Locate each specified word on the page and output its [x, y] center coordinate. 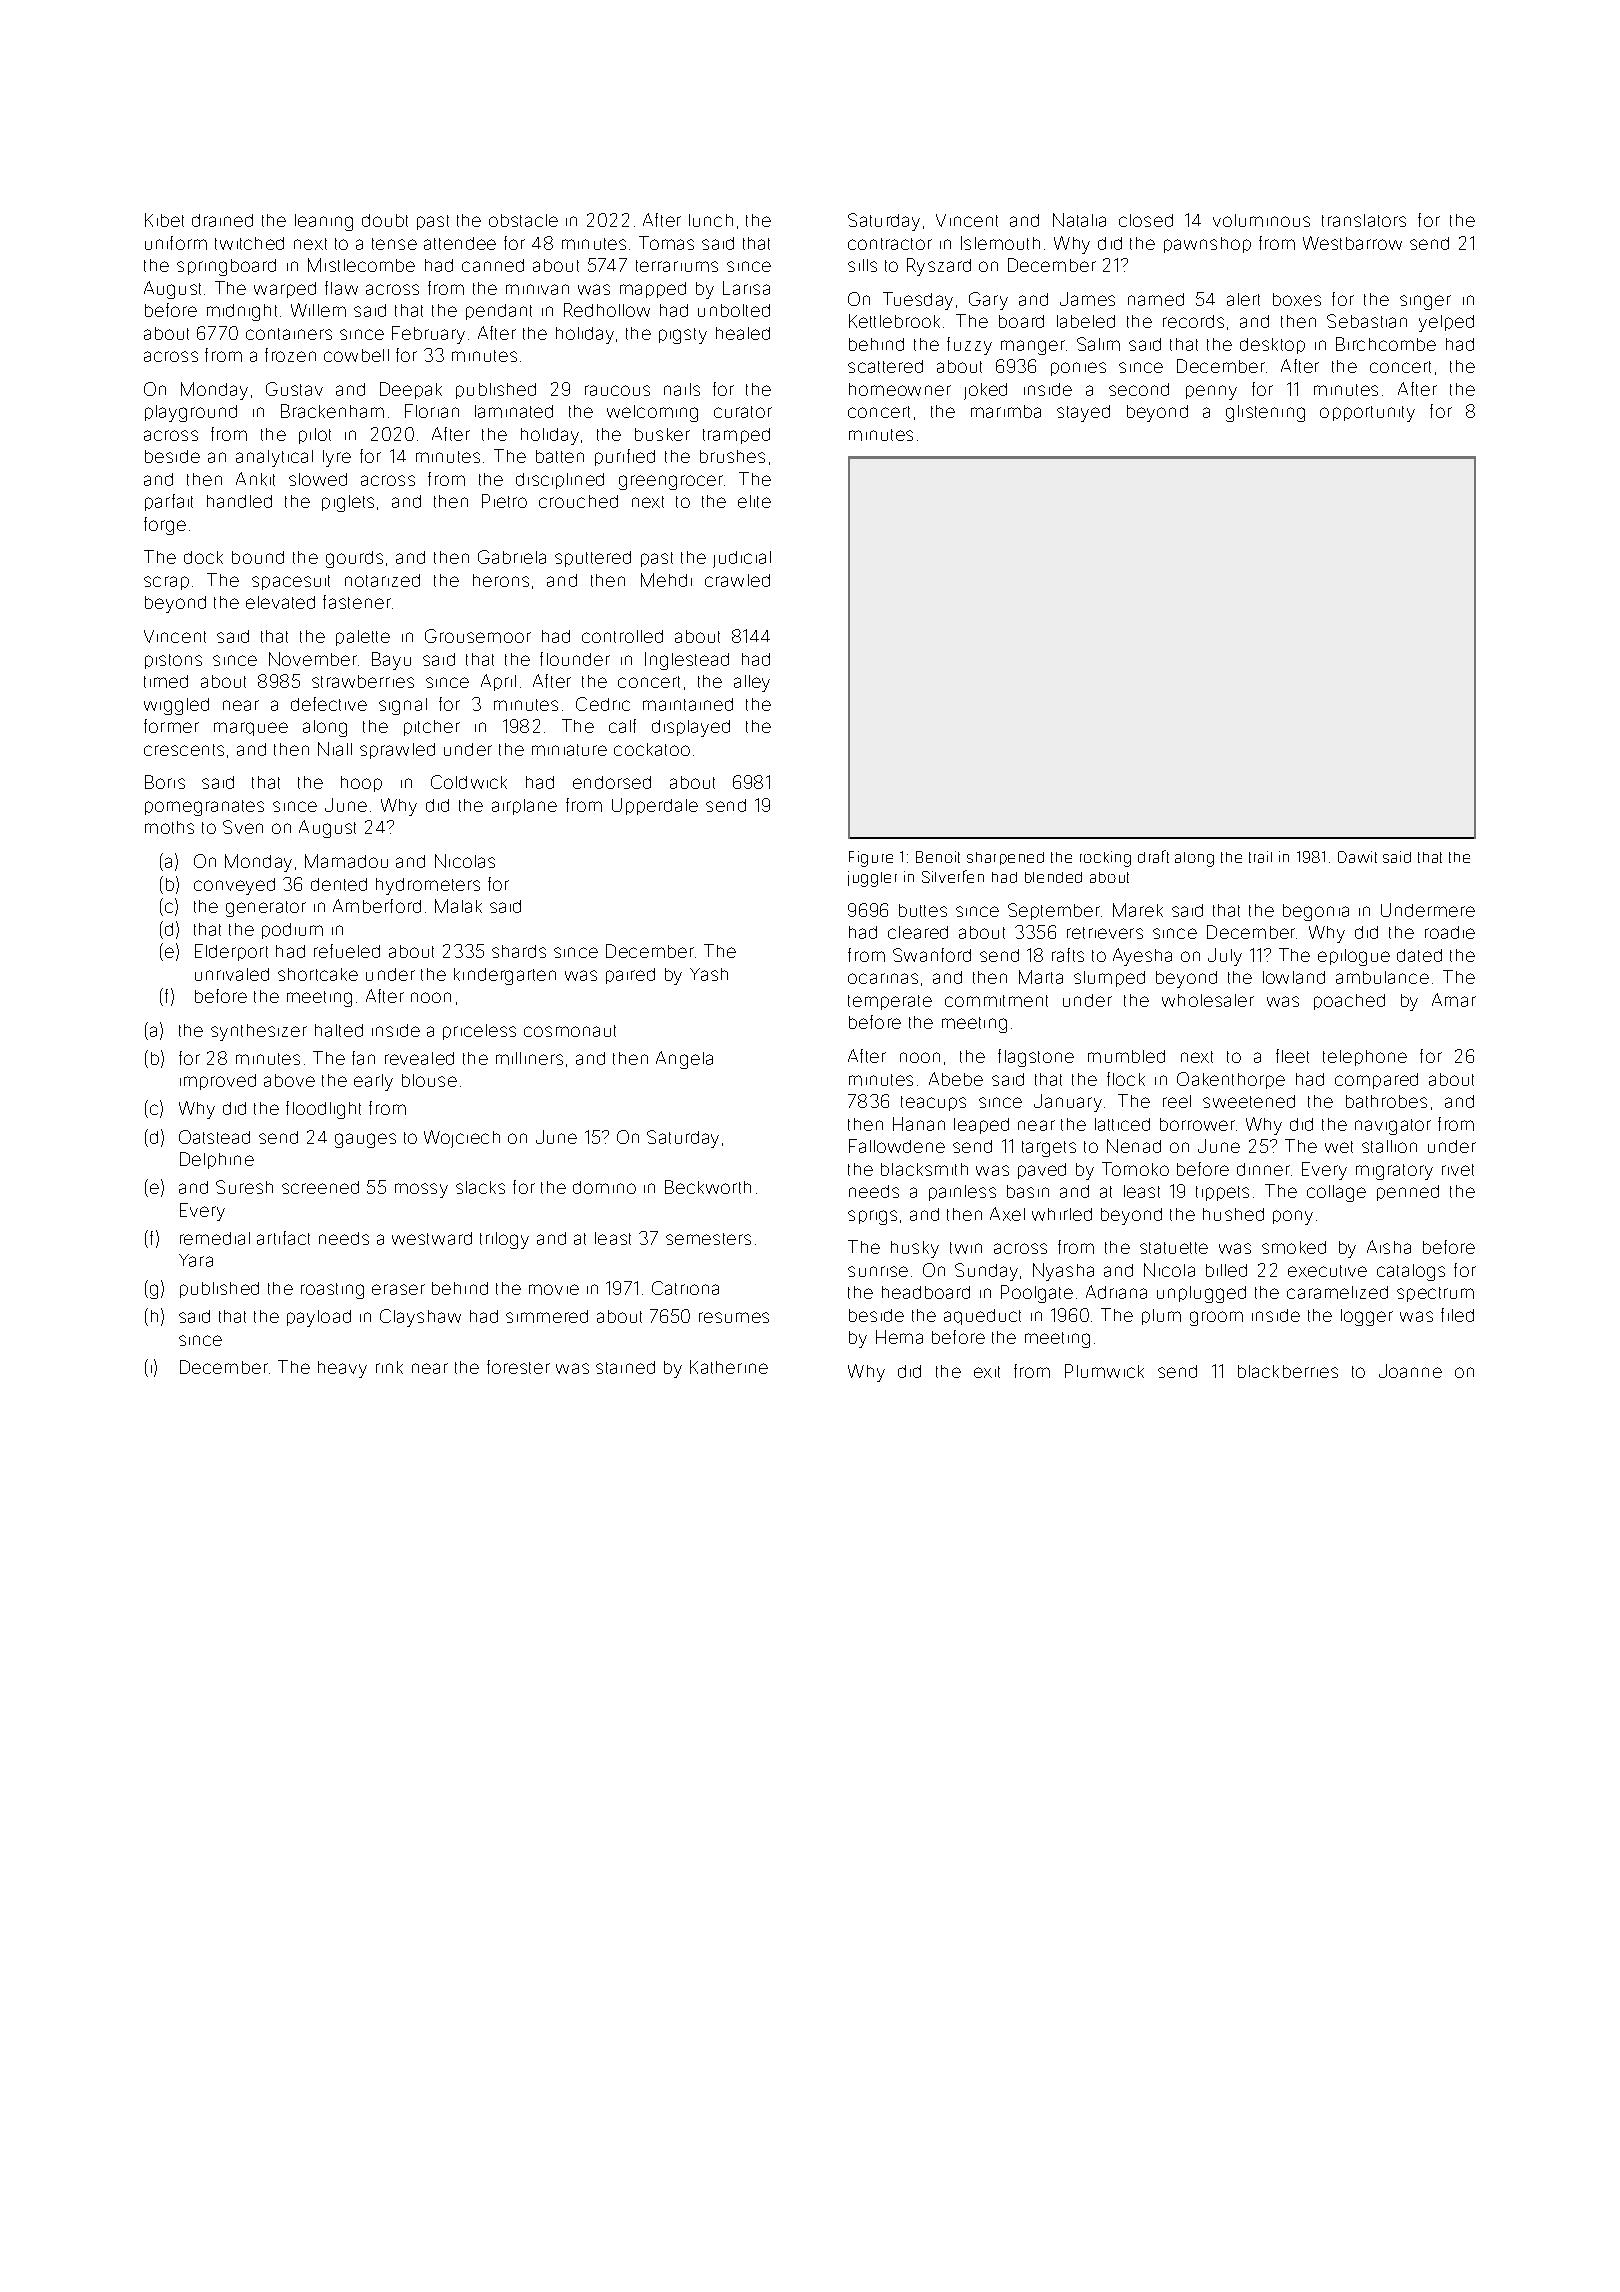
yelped [1446, 323]
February [428, 335]
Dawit [1357, 857]
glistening [1265, 413]
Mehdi [666, 580]
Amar [1454, 1000]
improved [218, 1082]
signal [403, 706]
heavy [342, 1369]
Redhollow [607, 310]
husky [915, 1249]
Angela [684, 1060]
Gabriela [512, 557]
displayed [691, 728]
